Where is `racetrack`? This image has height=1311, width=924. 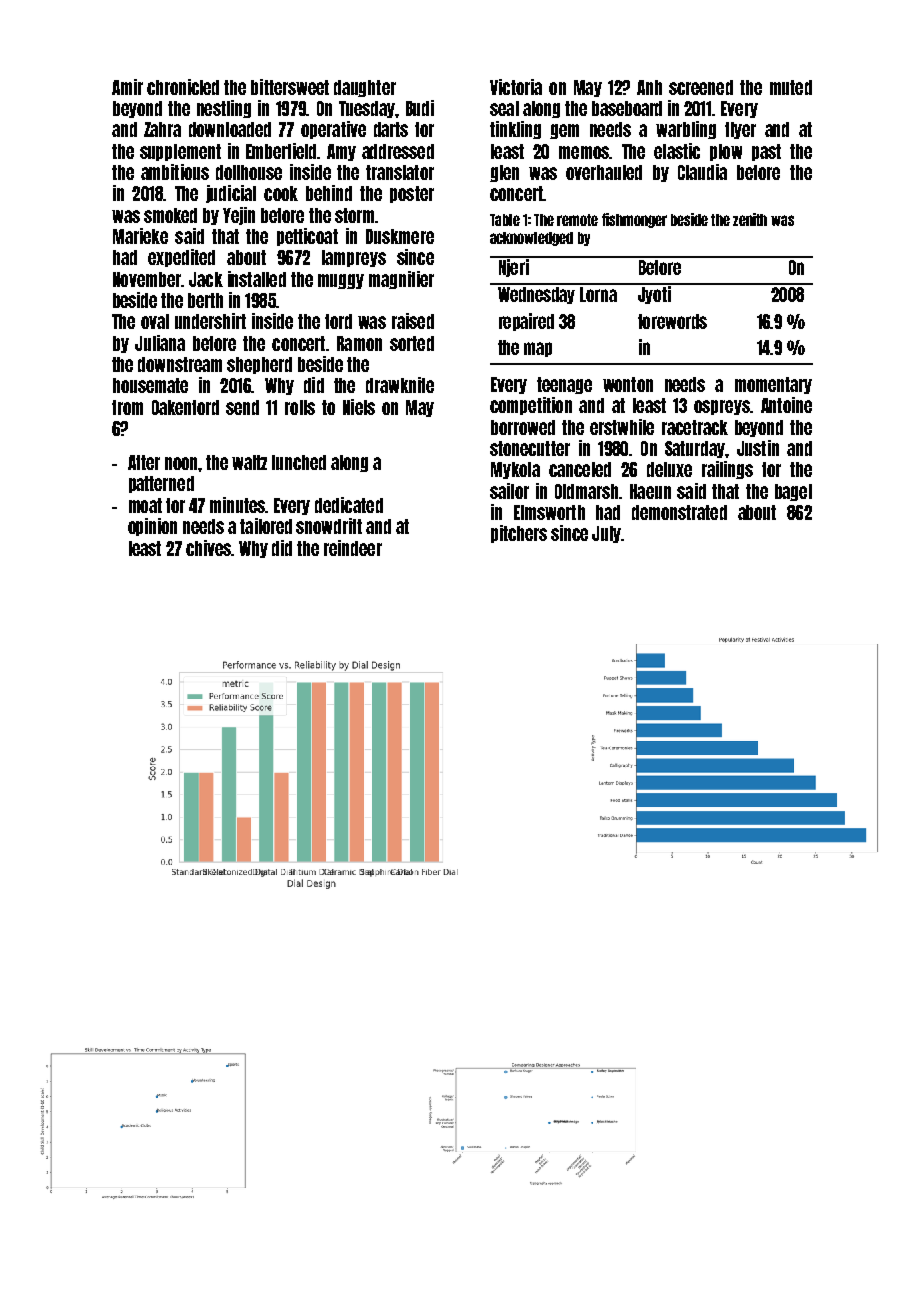 racetrack is located at coordinates (695, 427).
